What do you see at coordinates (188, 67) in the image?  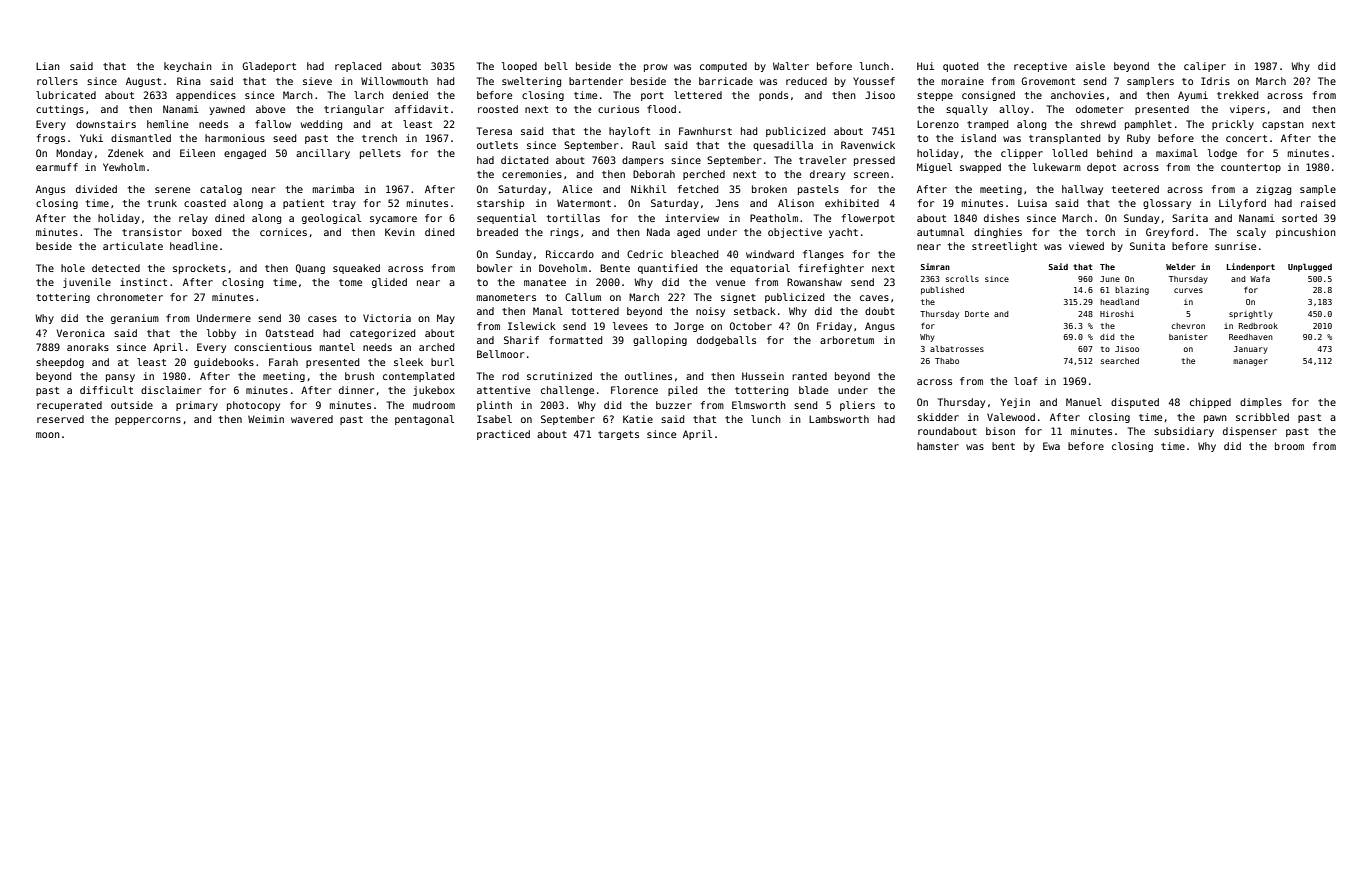 I see `keychain` at bounding box center [188, 67].
